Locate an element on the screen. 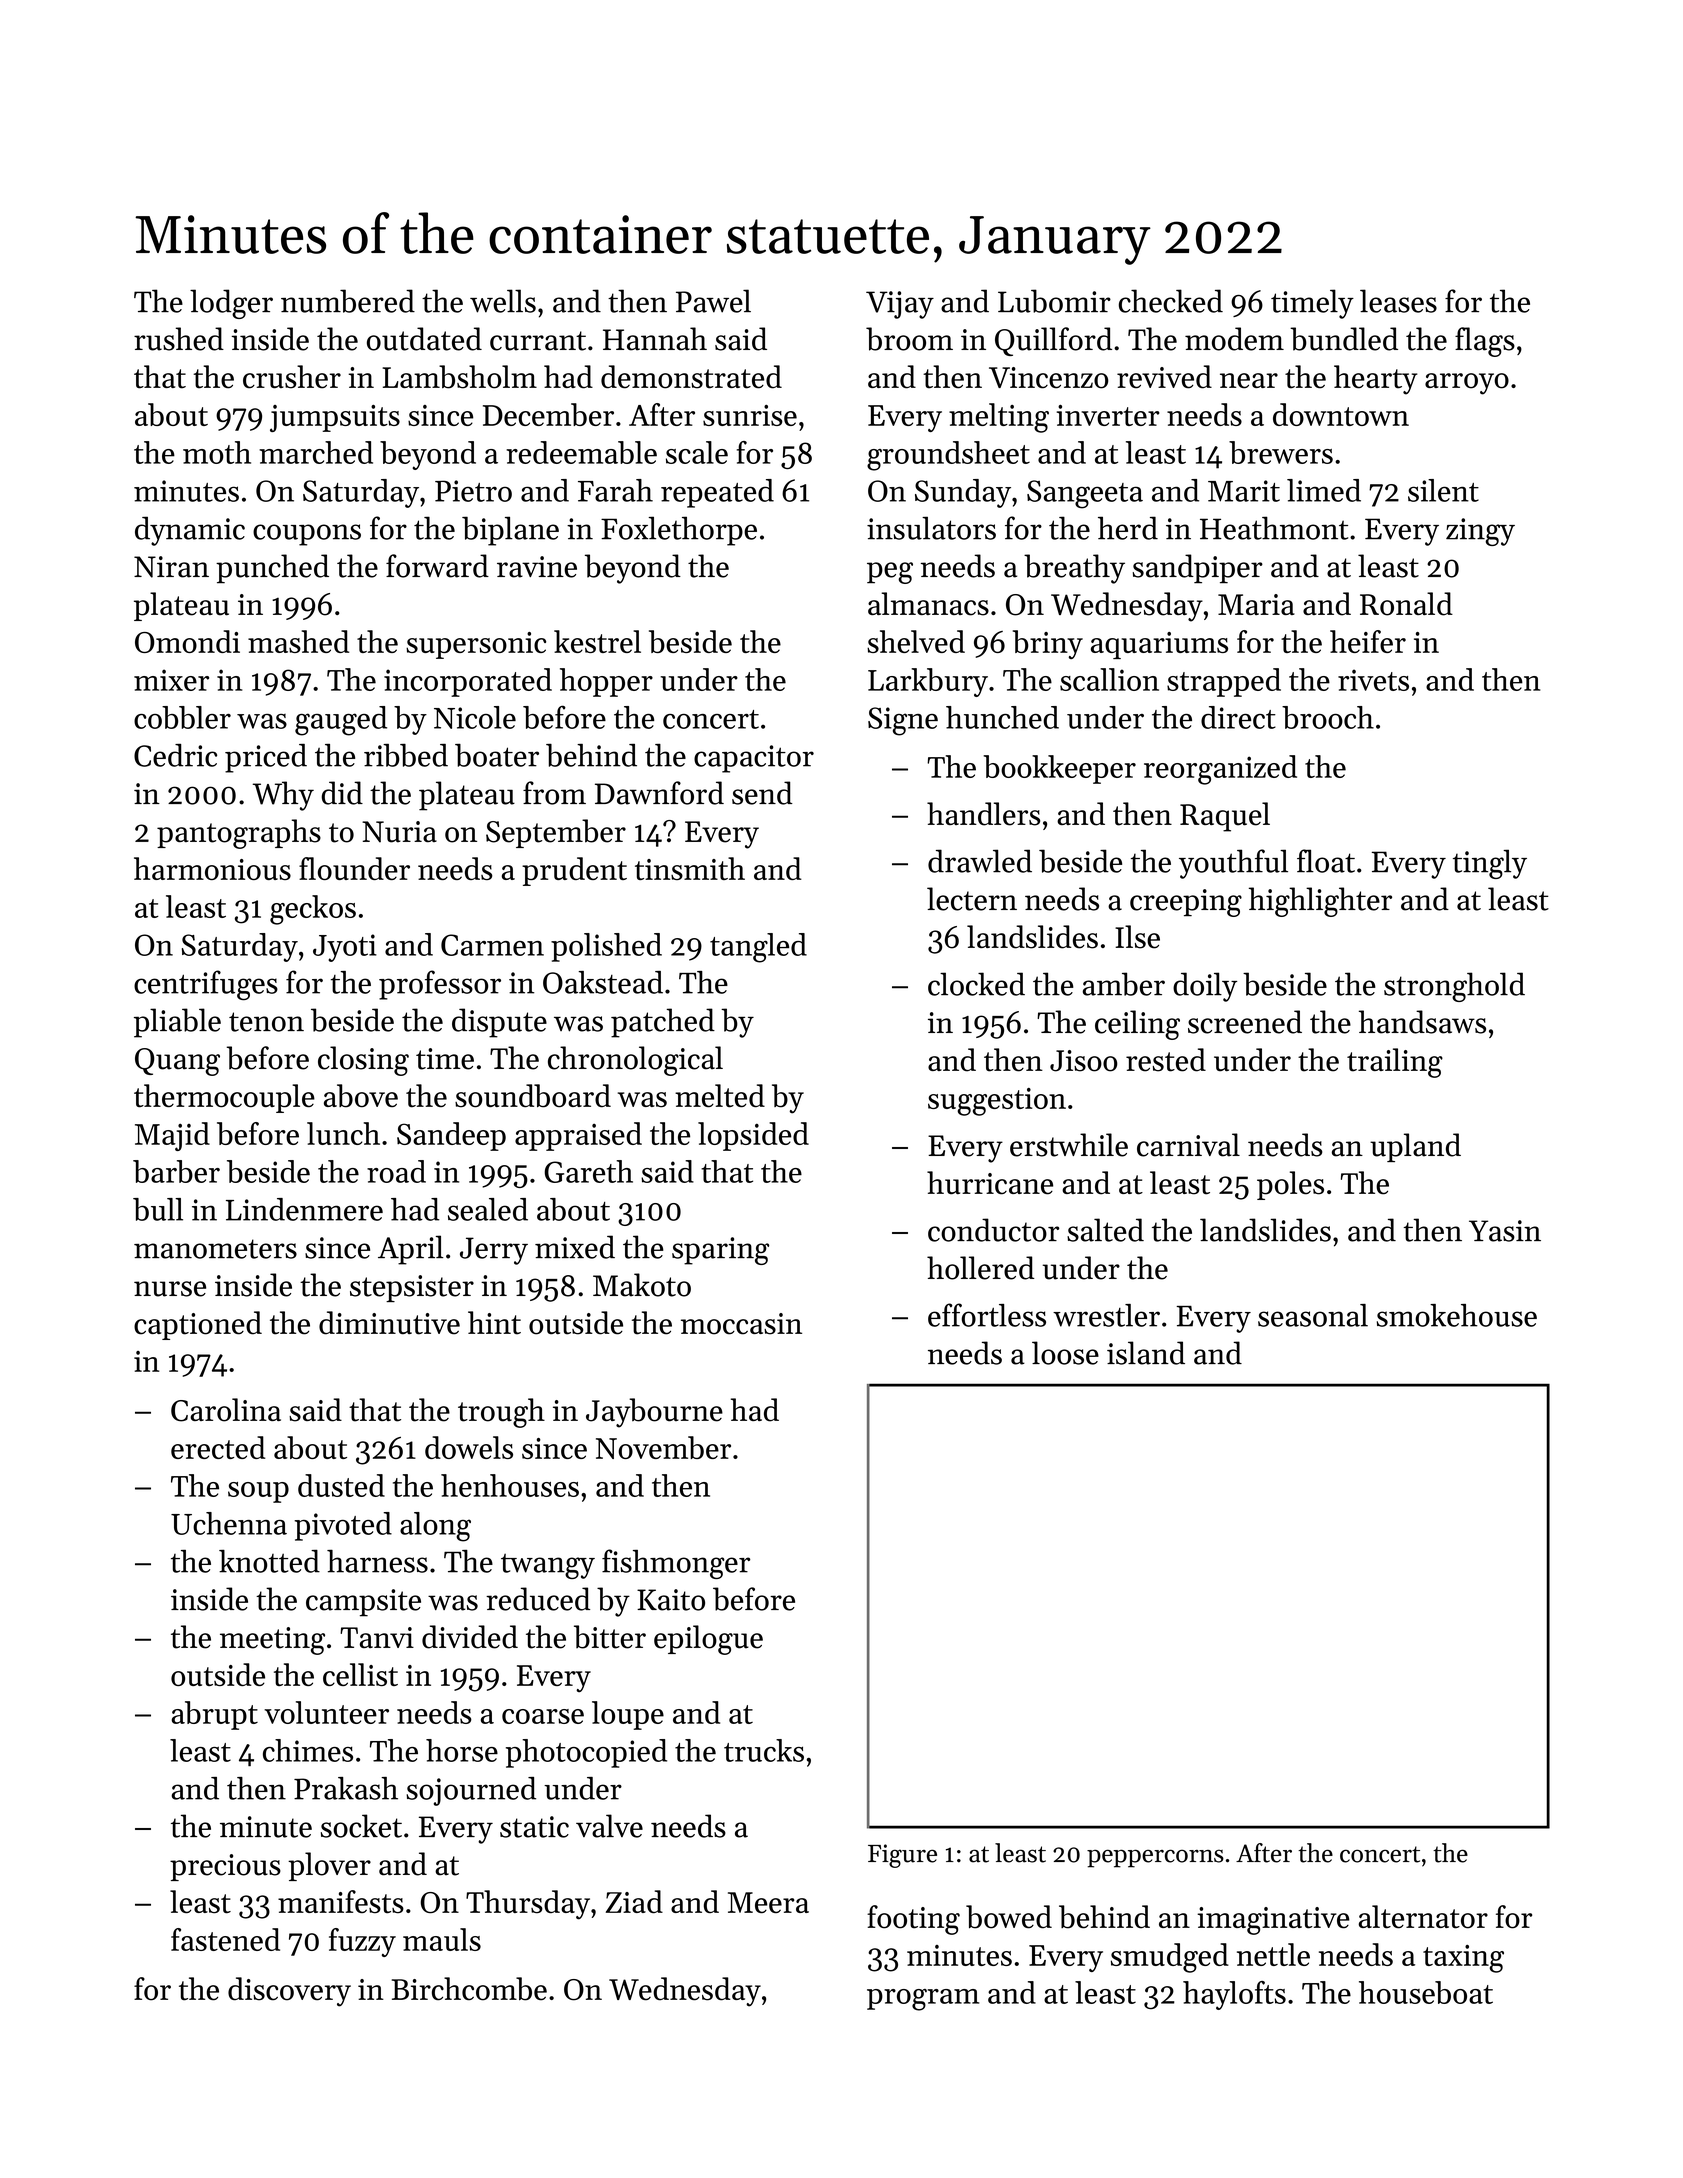 This screenshot has width=1683, height=2178. Pawel is located at coordinates (713, 301).
